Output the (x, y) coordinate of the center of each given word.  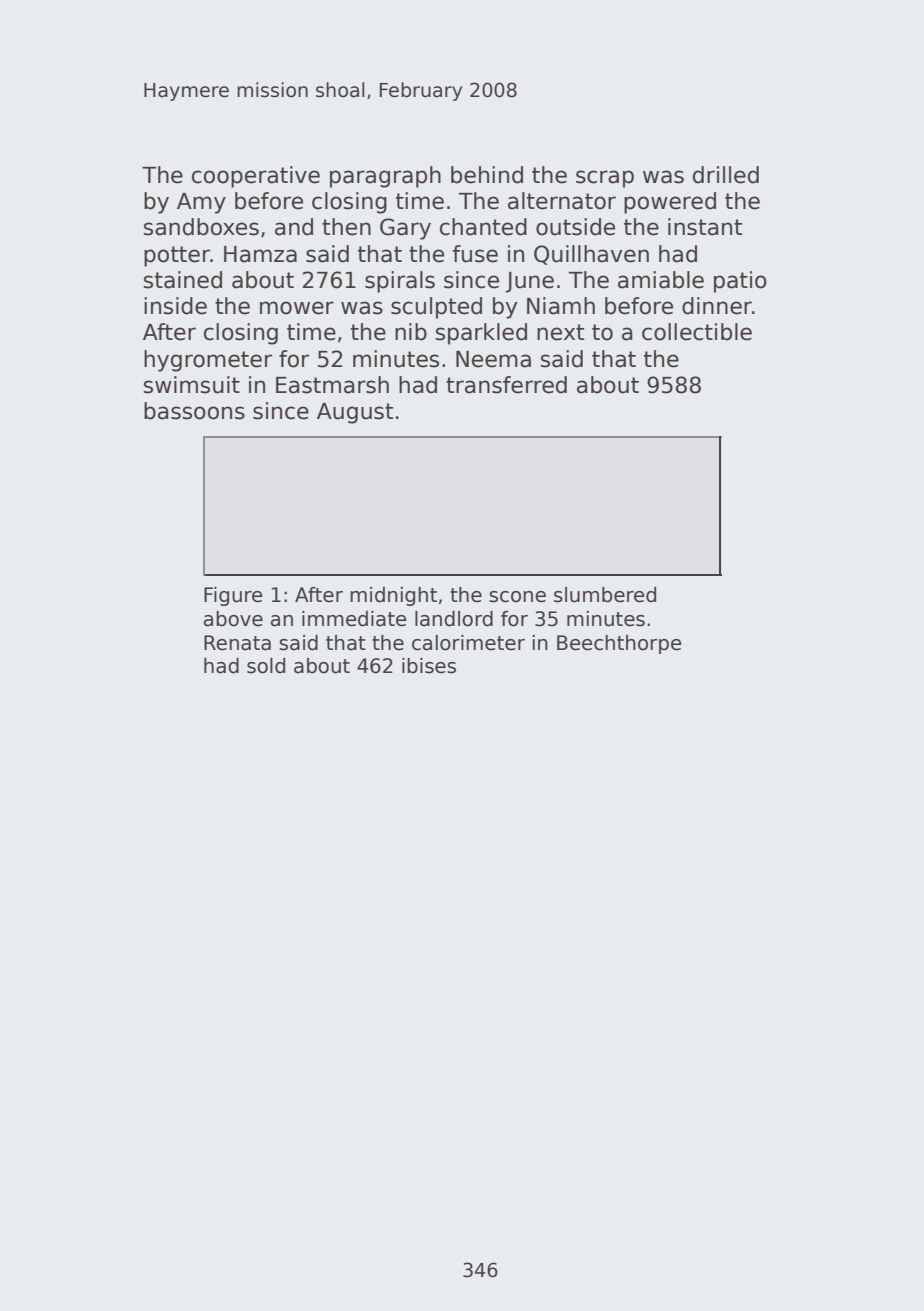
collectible (697, 332)
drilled (726, 175)
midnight (393, 596)
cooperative (256, 177)
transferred (506, 385)
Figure (233, 596)
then (346, 227)
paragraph (385, 177)
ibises (429, 666)
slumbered (605, 595)
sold (266, 666)
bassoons (194, 411)
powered (670, 203)
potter (177, 256)
